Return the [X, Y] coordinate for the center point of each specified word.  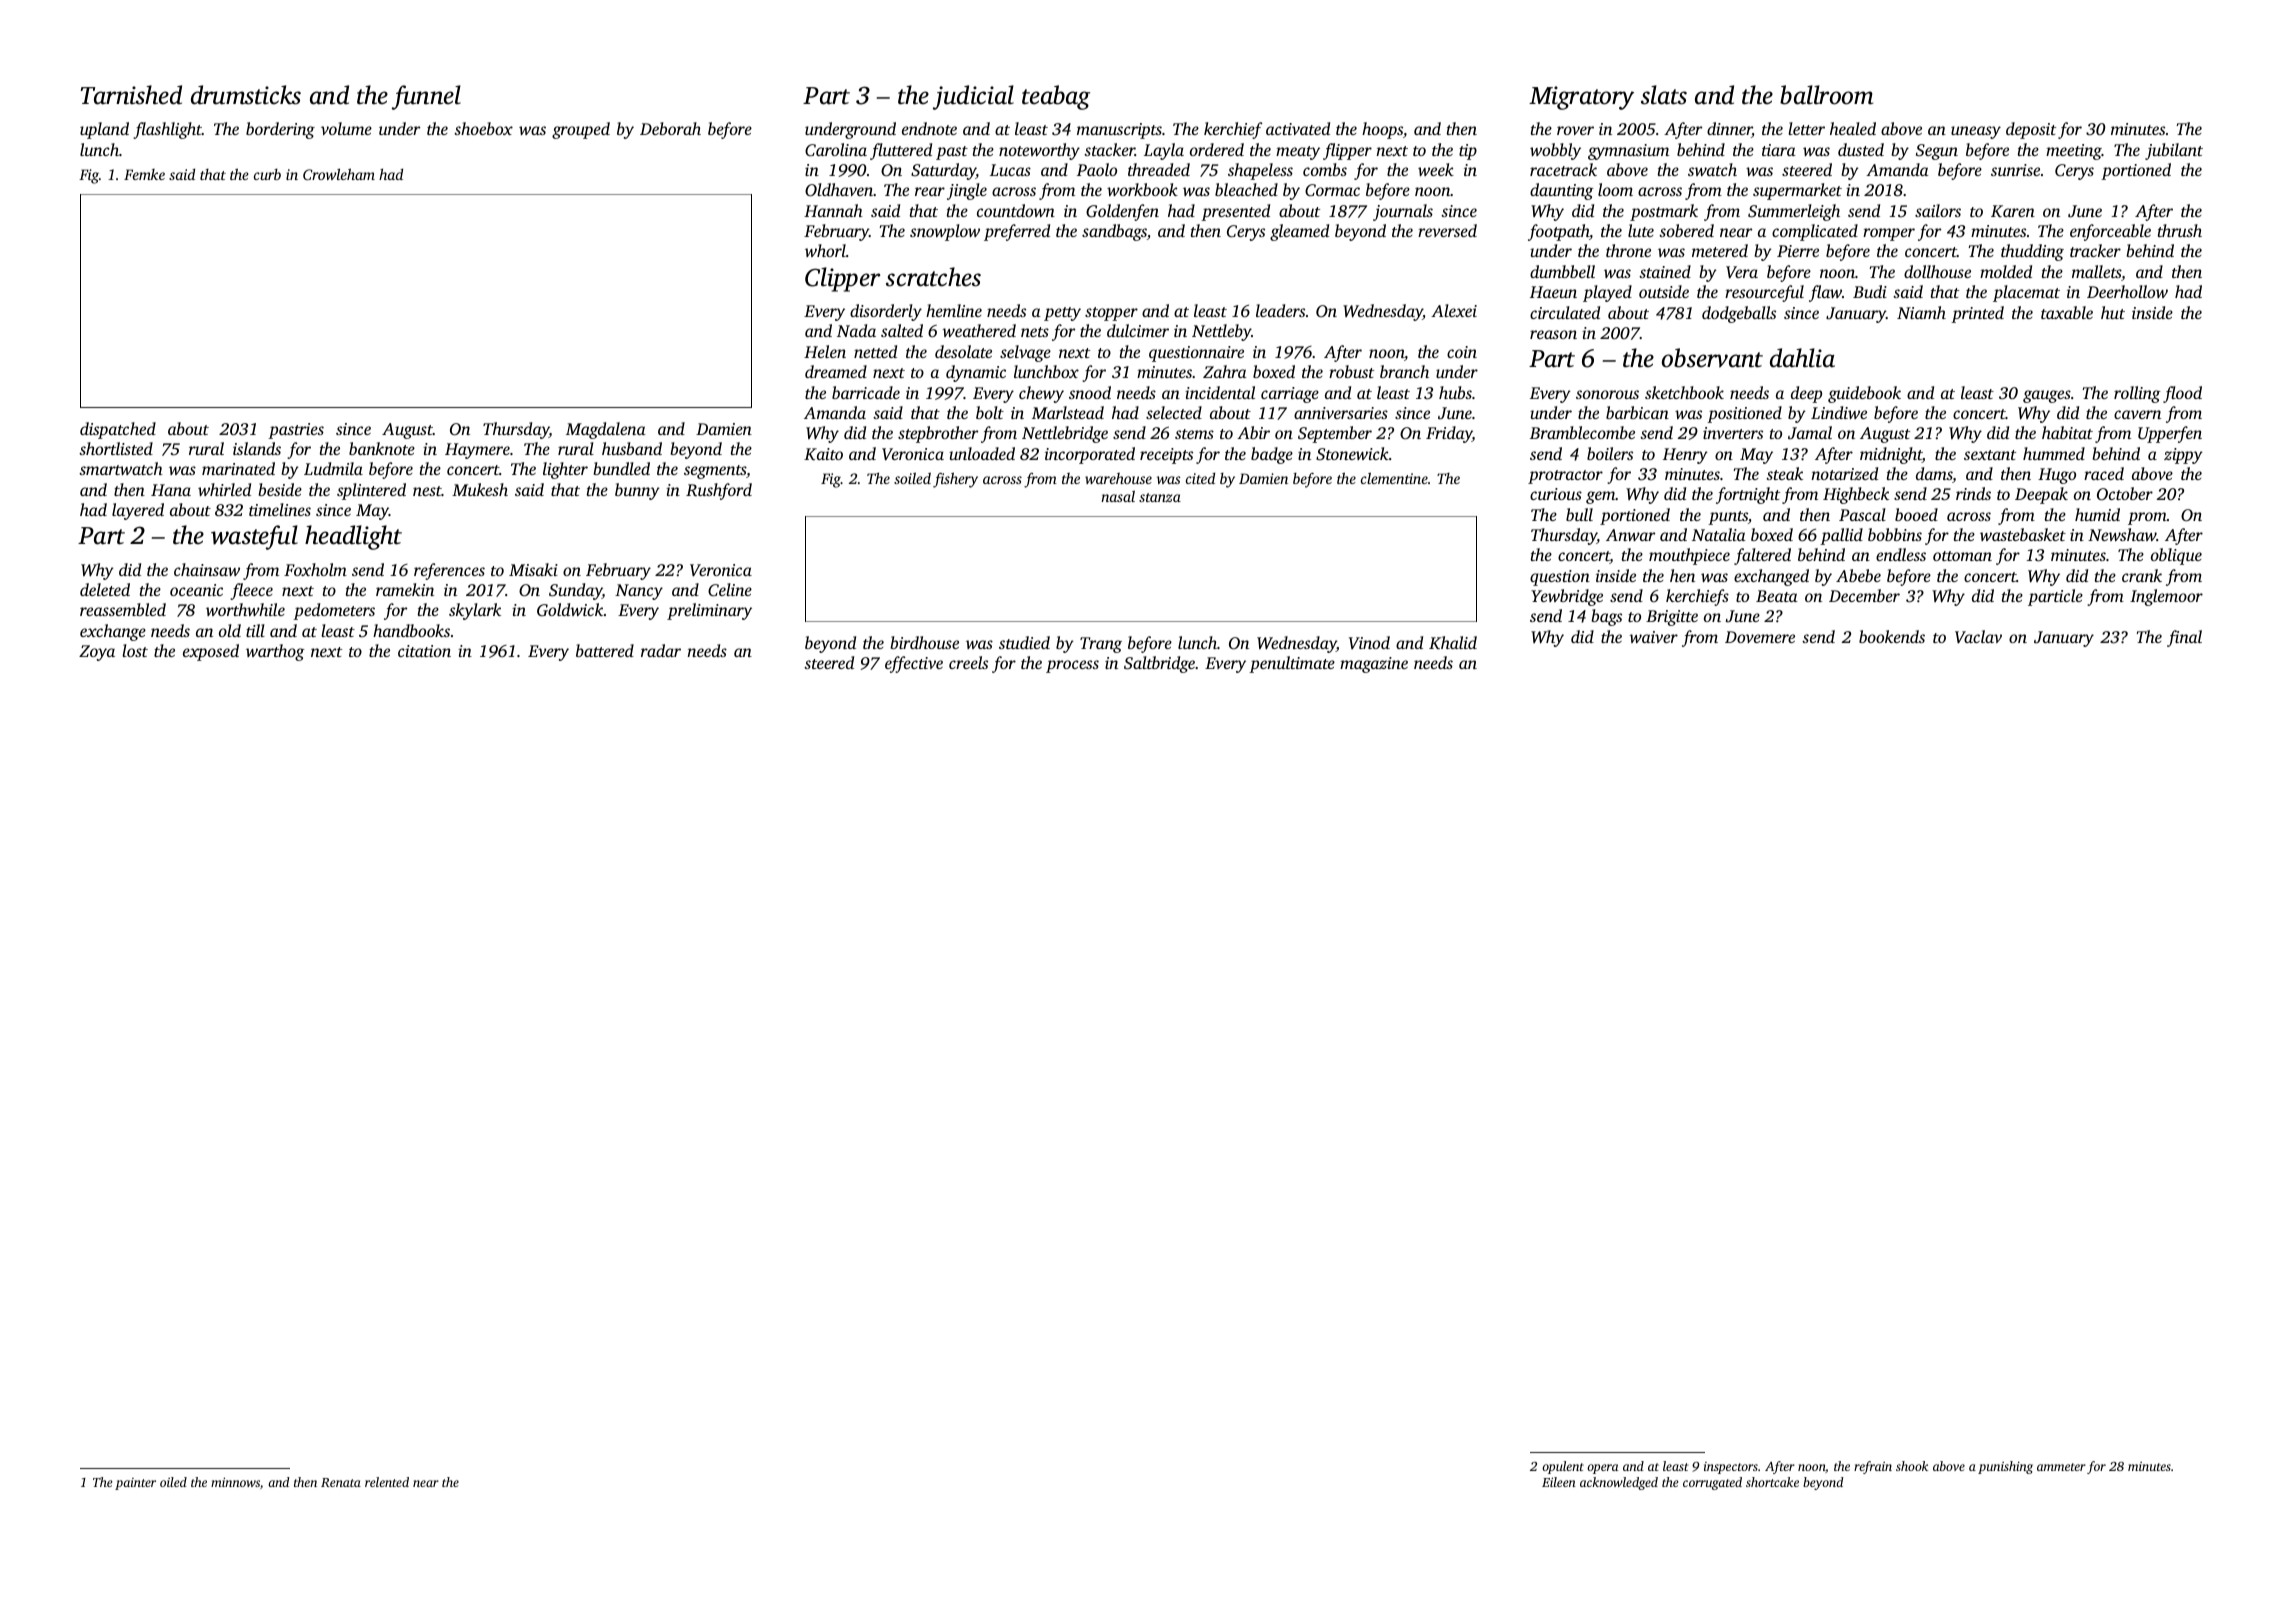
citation [424, 651]
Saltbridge [1159, 664]
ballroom [1826, 95]
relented [387, 1482]
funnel [426, 97]
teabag [1056, 97]
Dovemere [1760, 637]
